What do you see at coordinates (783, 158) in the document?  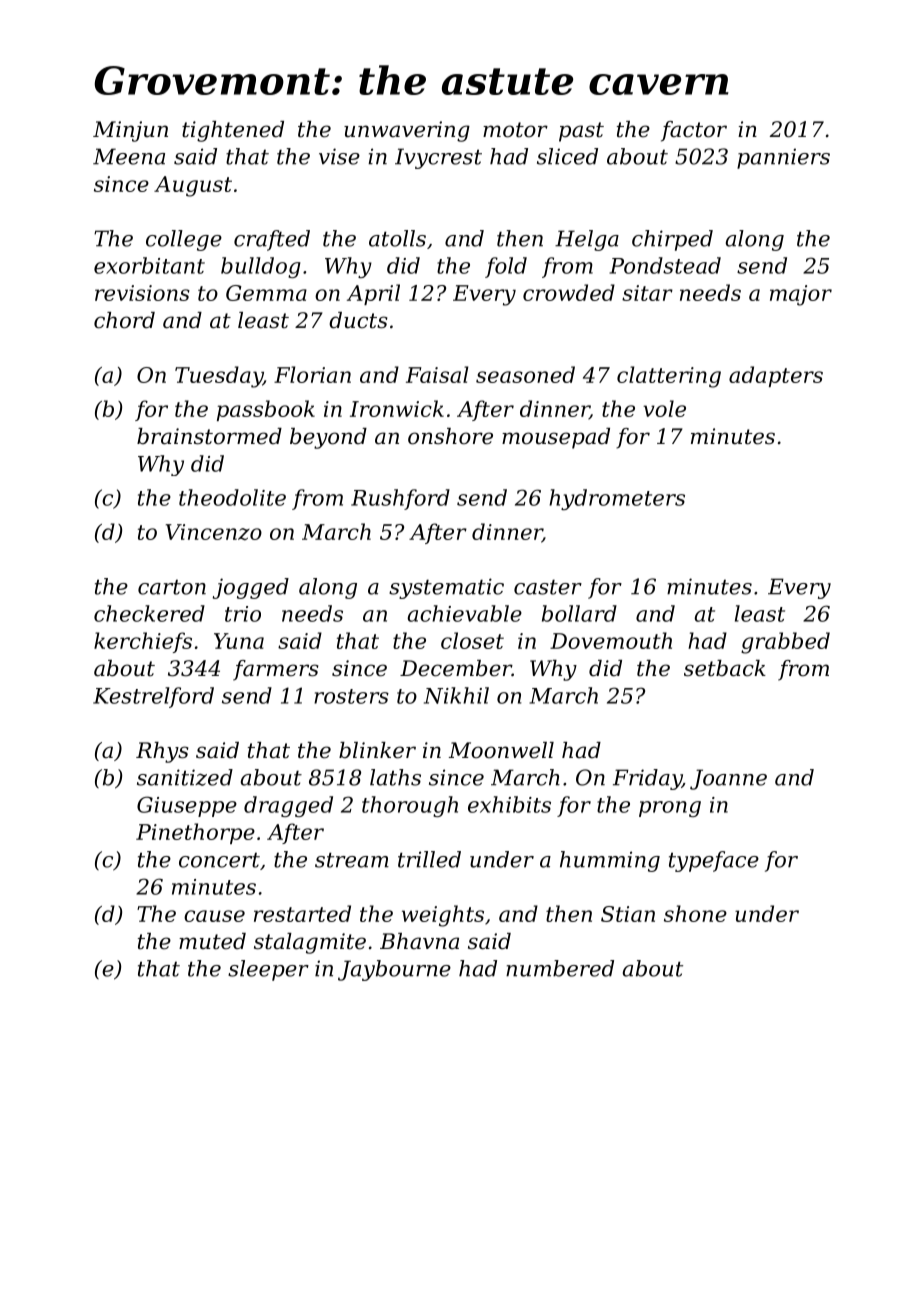 I see `panniers` at bounding box center [783, 158].
